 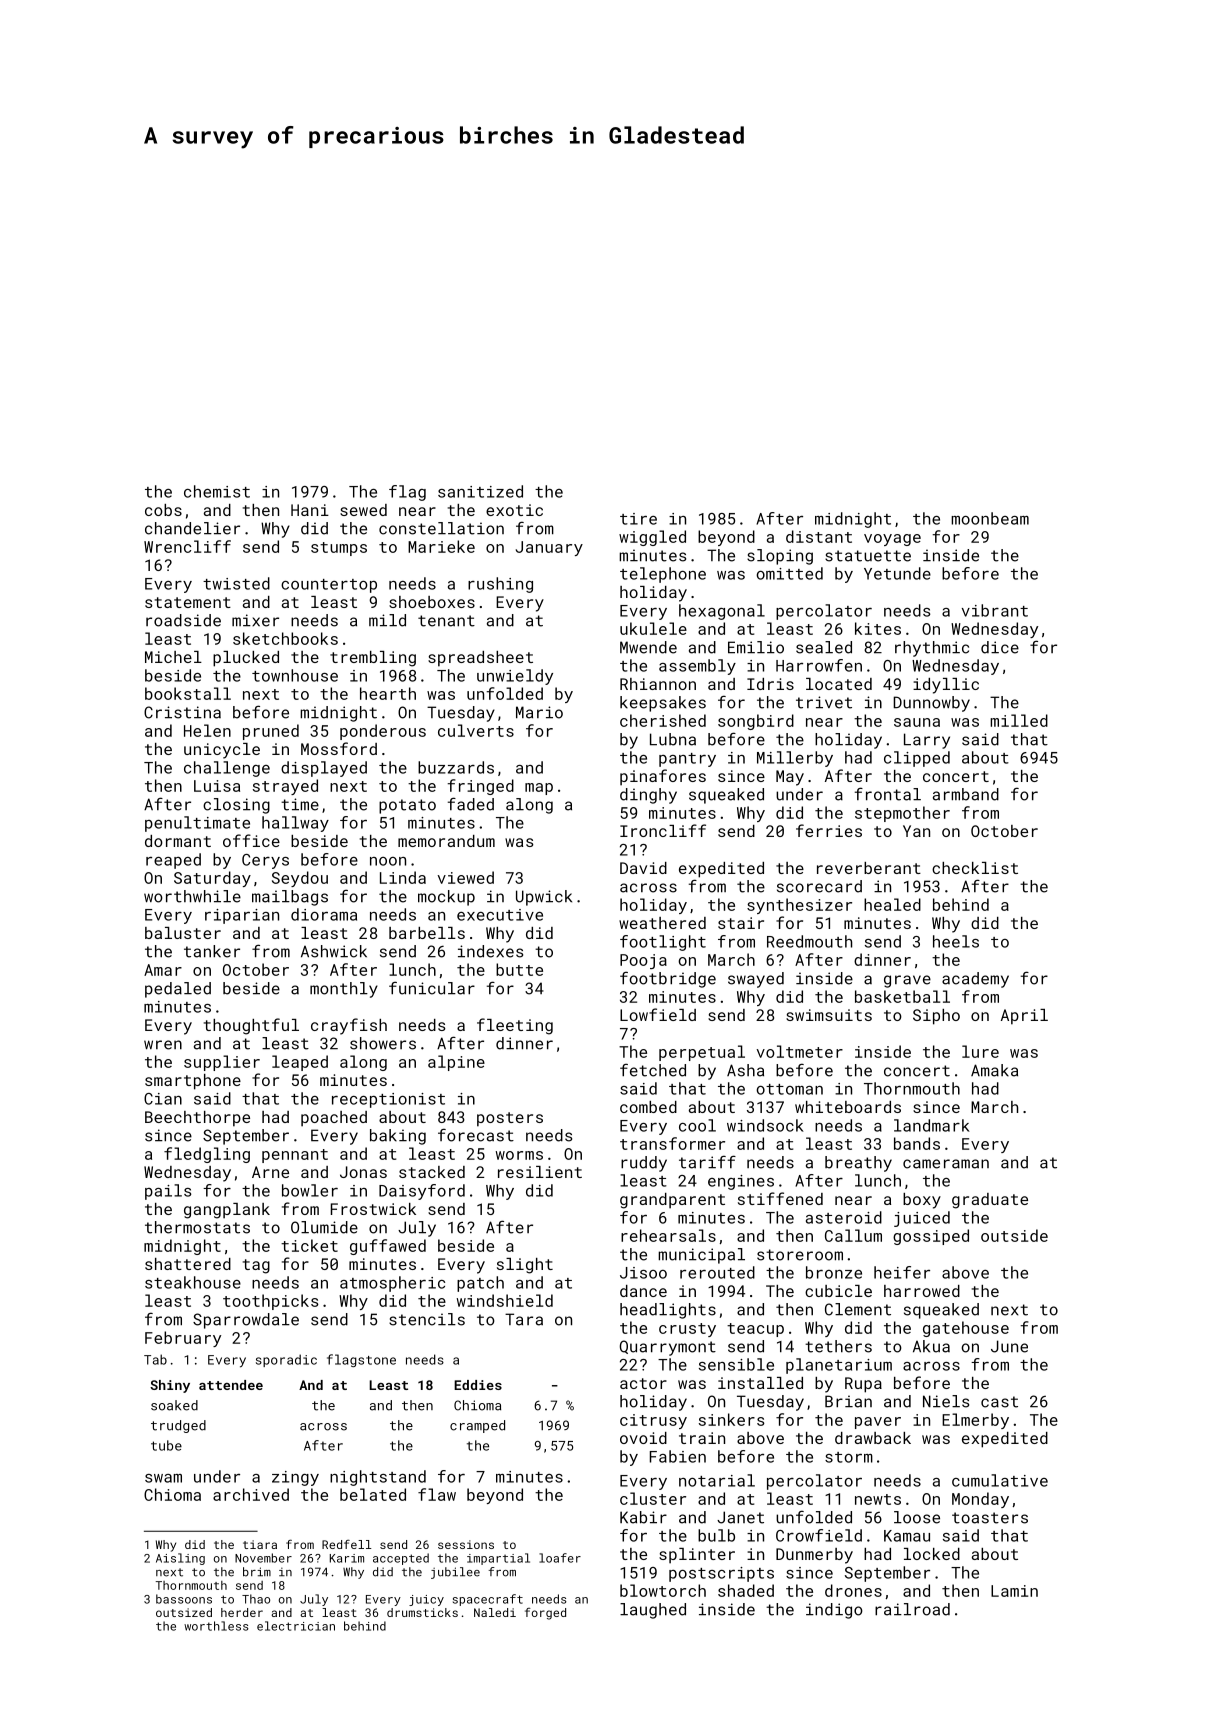 I want to click on sewed, so click(x=363, y=510).
